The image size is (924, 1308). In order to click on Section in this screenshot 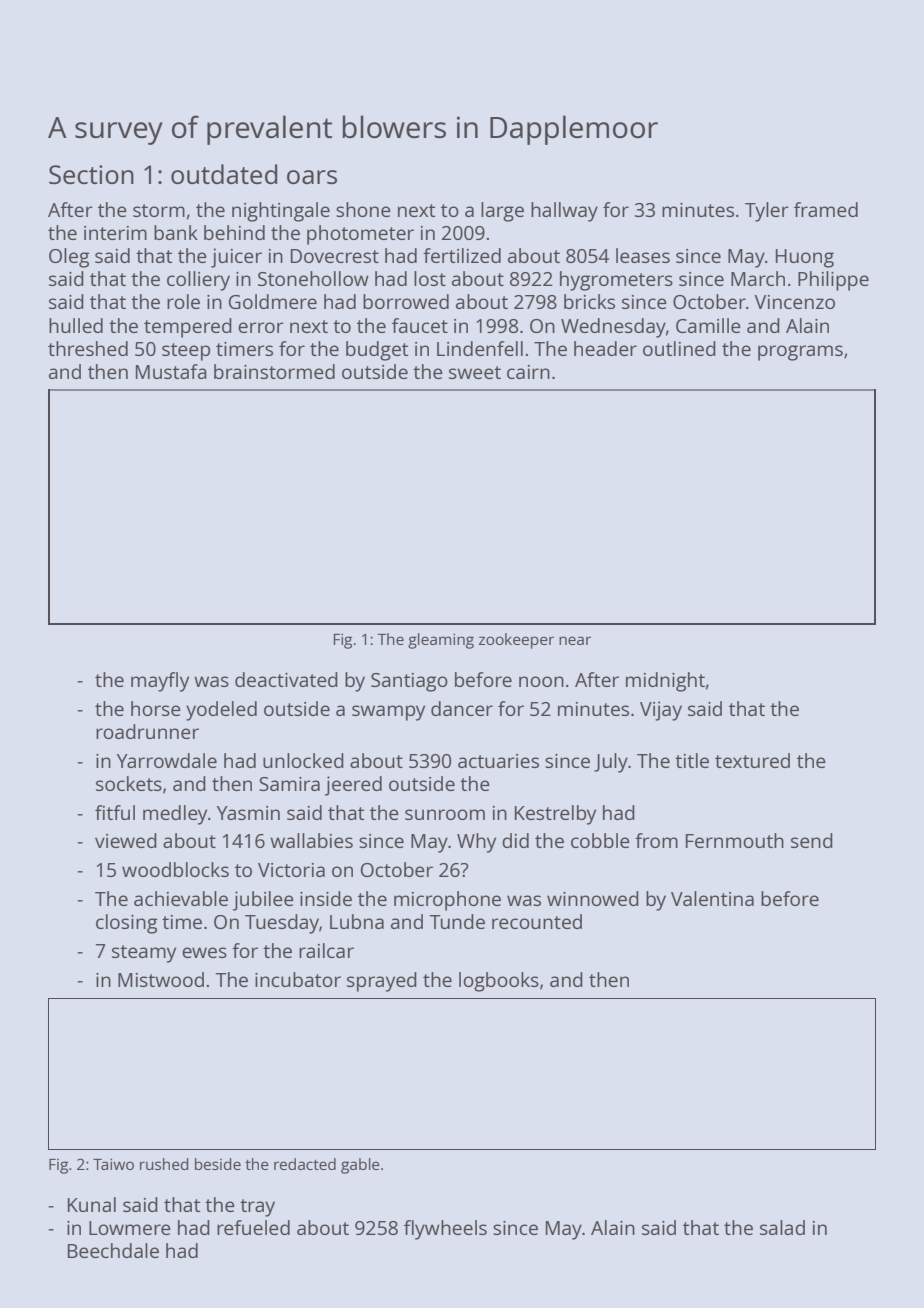, I will do `click(91, 174)`.
